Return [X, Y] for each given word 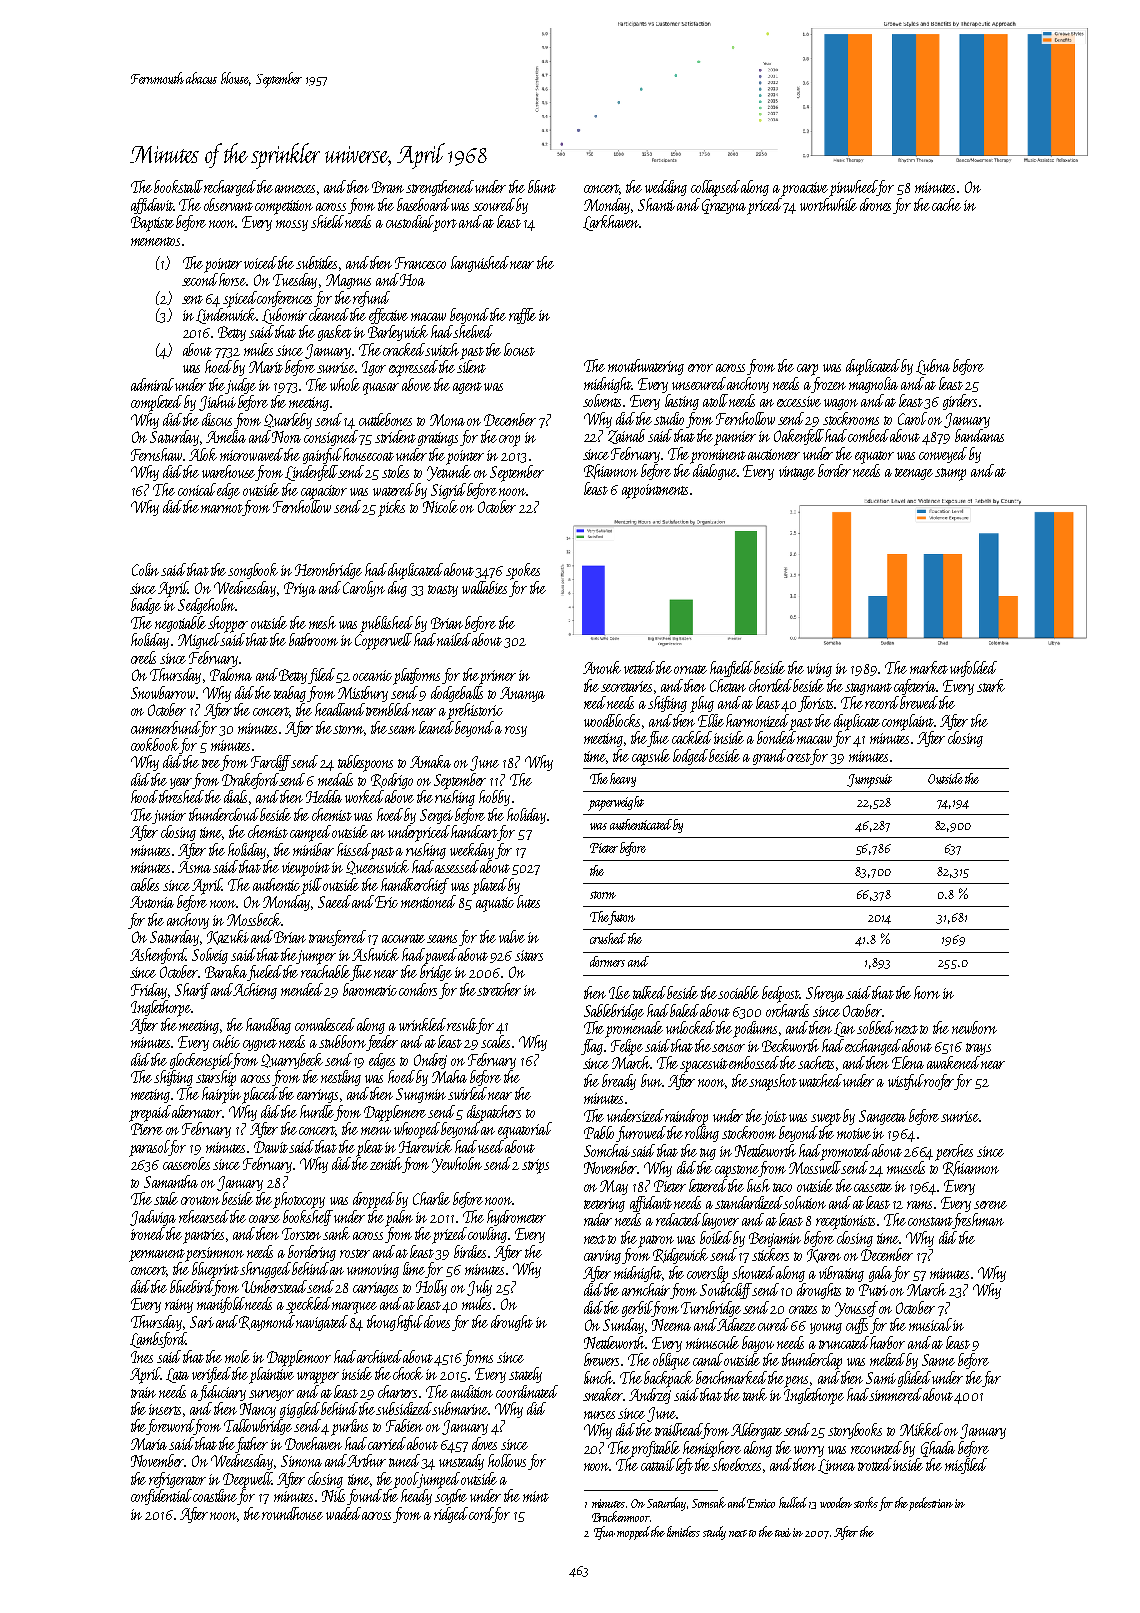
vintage [797, 473]
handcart [474, 833]
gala [880, 1274]
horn [927, 992]
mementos [155, 241]
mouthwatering [646, 367]
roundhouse [292, 1513]
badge [146, 606]
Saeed [334, 901]
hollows [507, 1460]
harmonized [757, 720]
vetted [639, 667]
